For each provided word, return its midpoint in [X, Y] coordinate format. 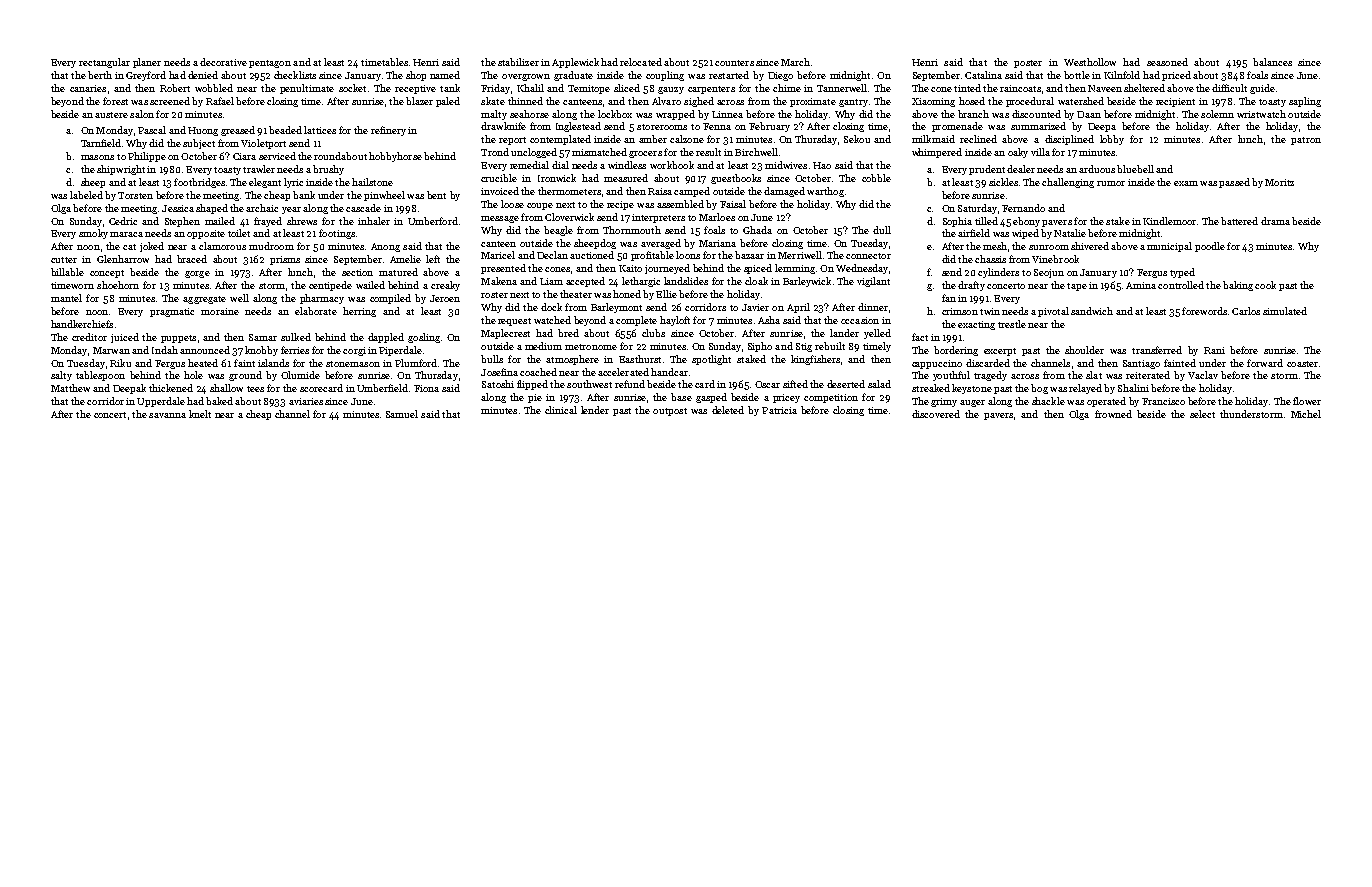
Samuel [402, 414]
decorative [223, 62]
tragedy [990, 376]
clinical [561, 410]
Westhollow [1090, 62]
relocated [641, 62]
